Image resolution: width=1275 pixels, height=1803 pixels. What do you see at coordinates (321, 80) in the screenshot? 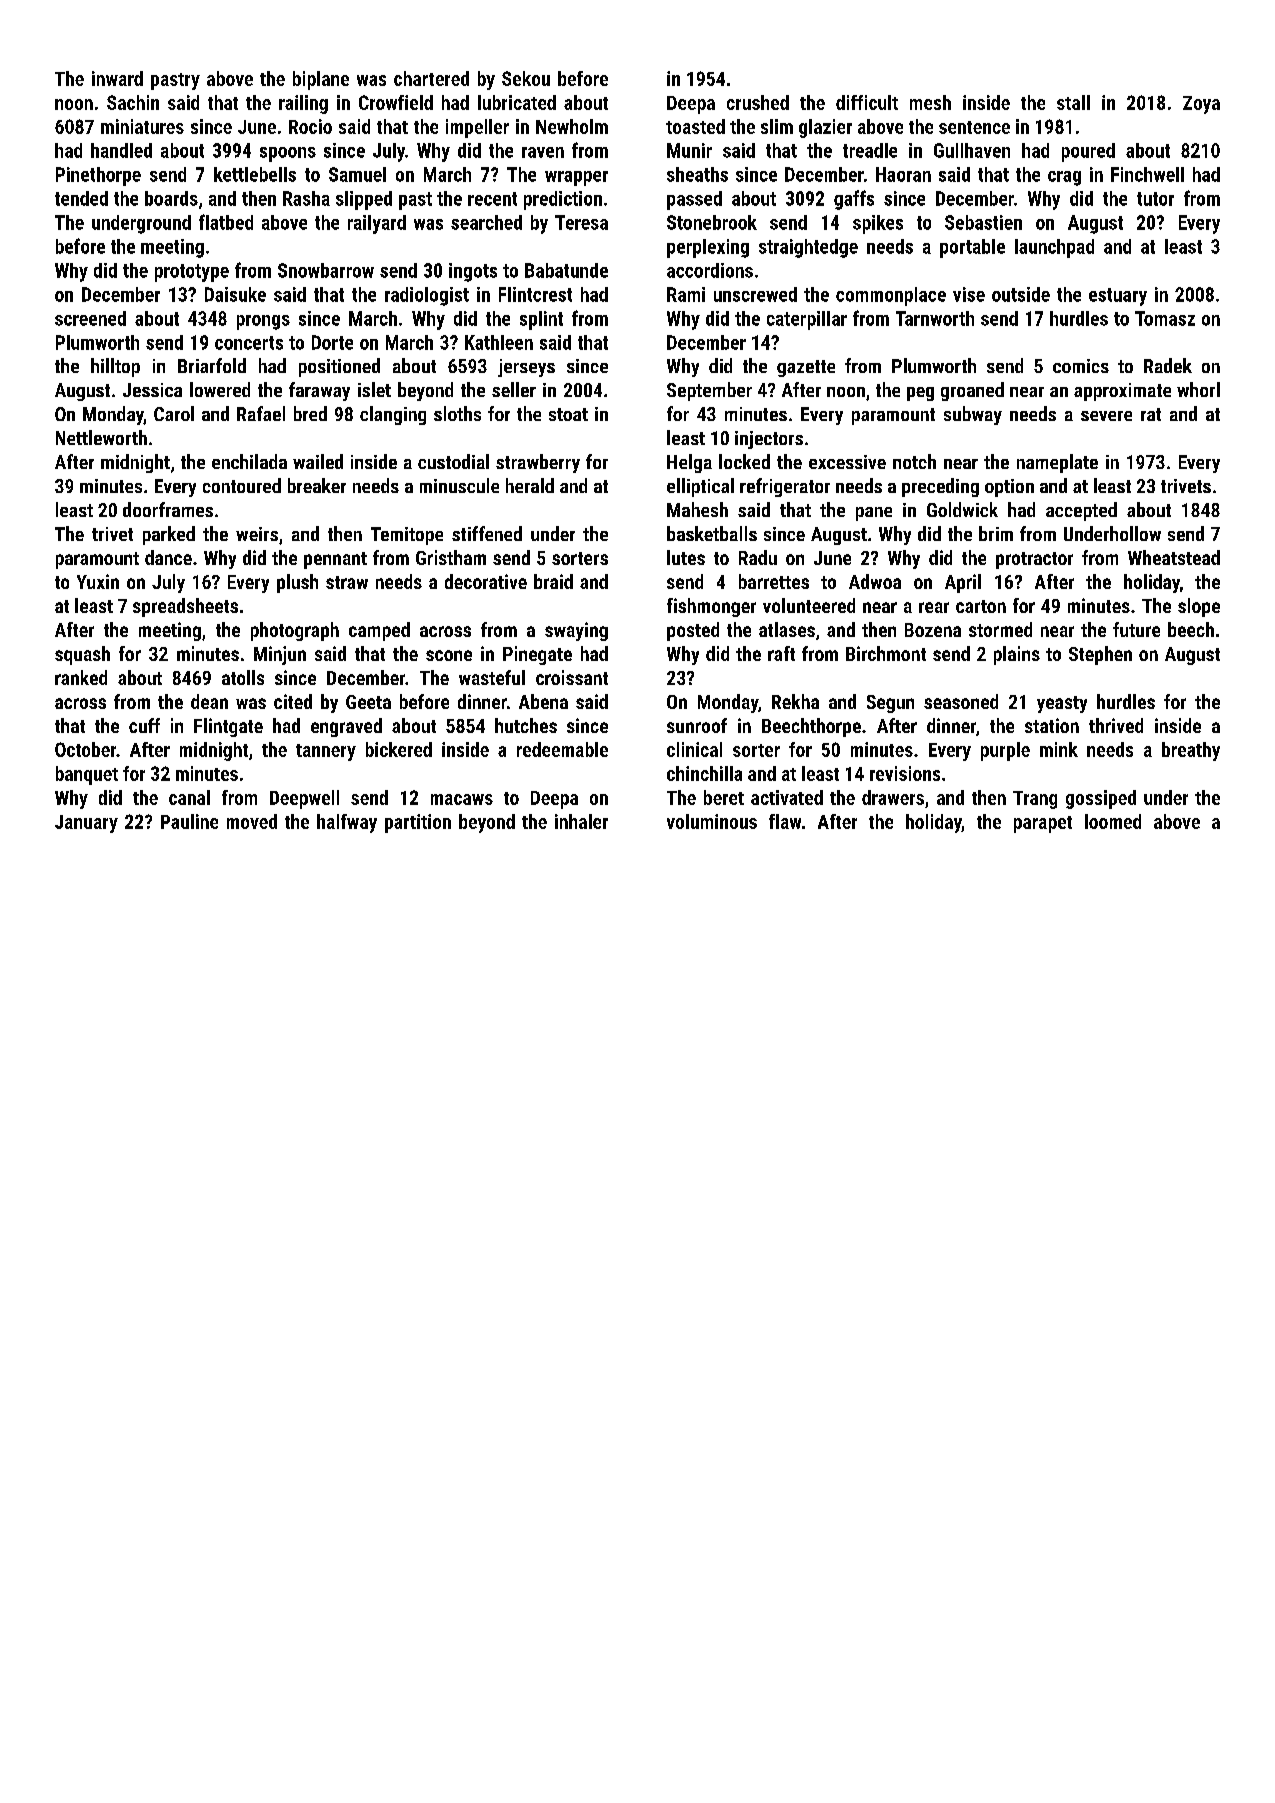
I see `biplane` at bounding box center [321, 80].
